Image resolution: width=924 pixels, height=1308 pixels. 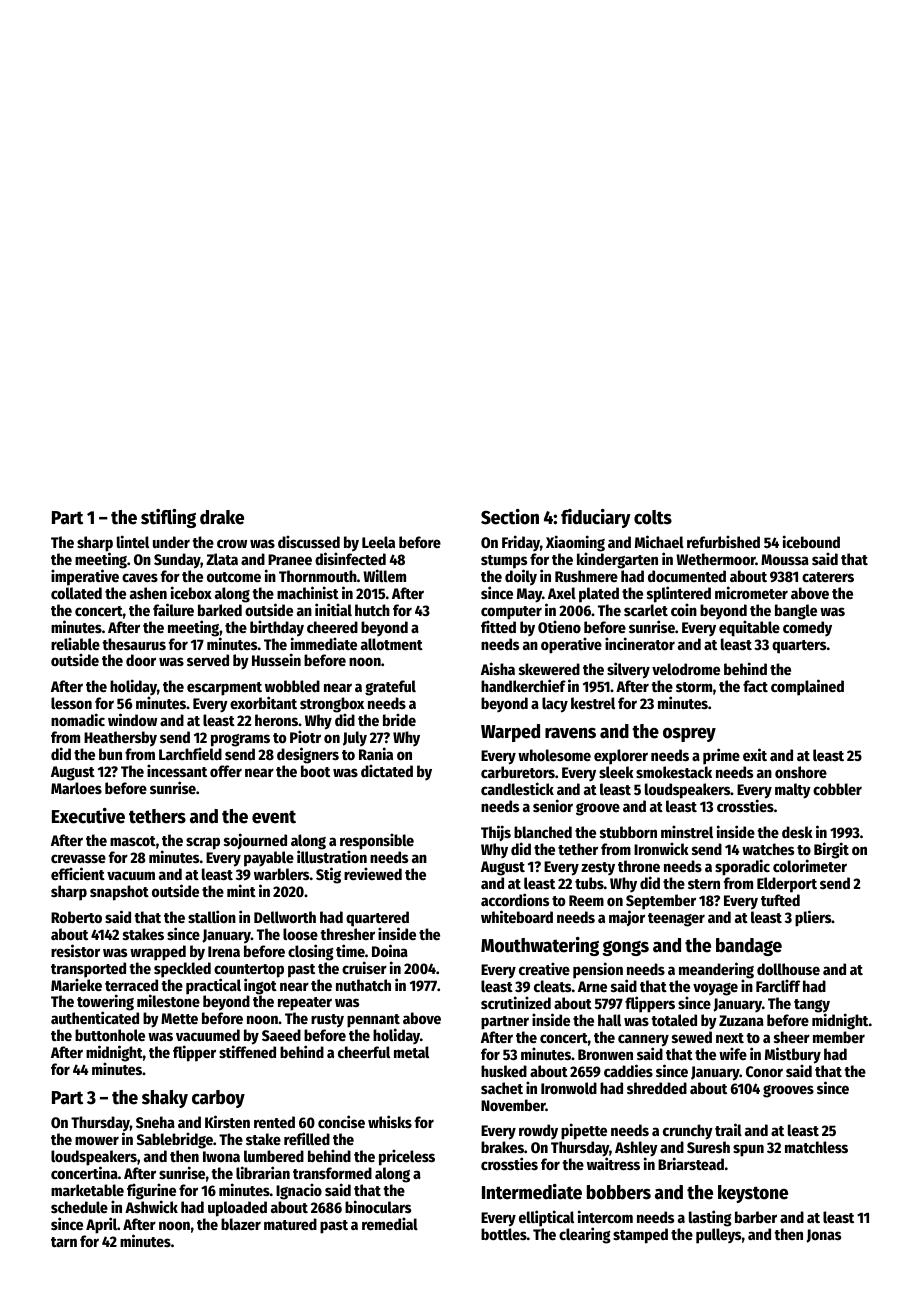 What do you see at coordinates (133, 541) in the page?
I see `lintel` at bounding box center [133, 541].
